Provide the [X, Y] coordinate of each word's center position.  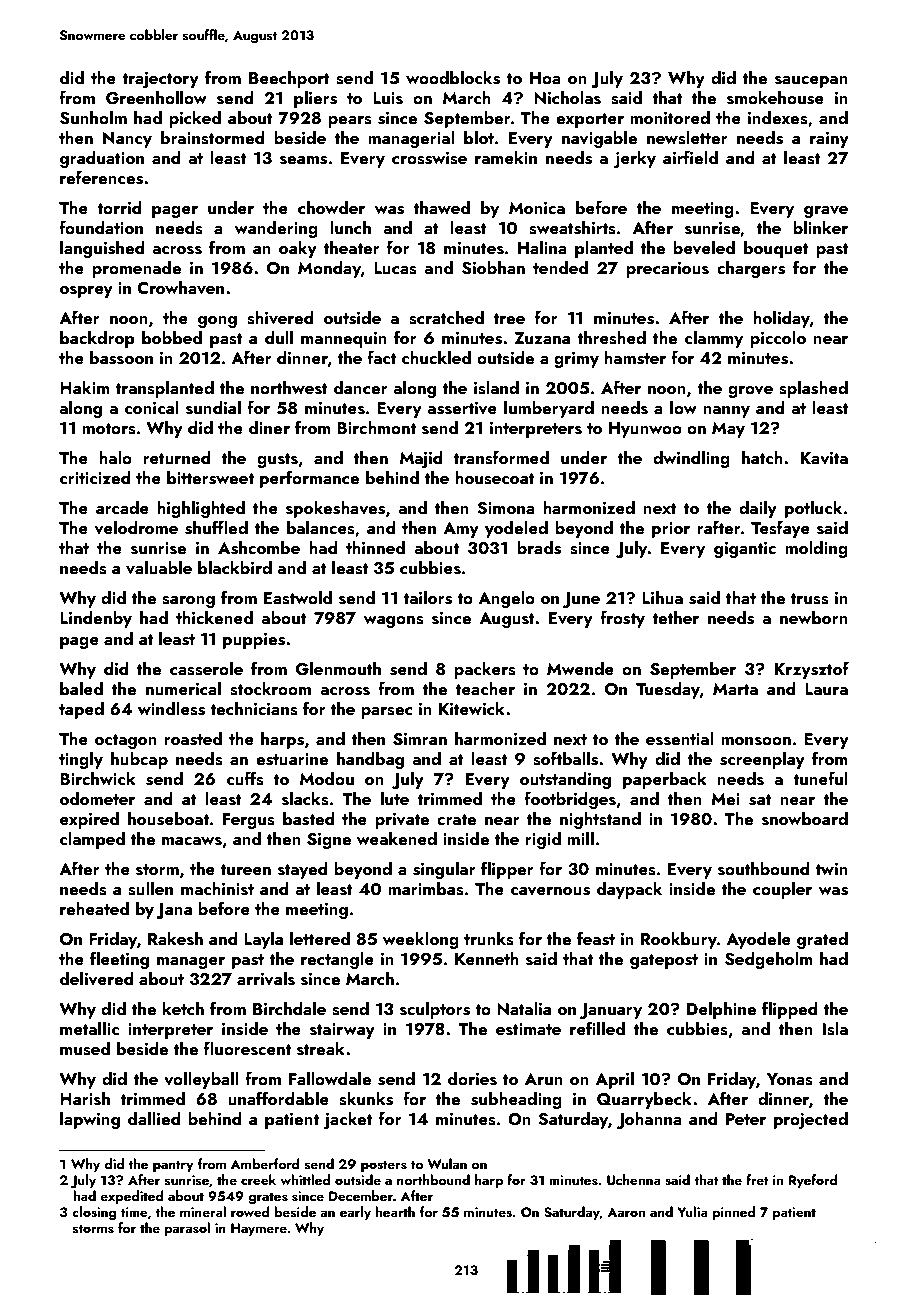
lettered [320, 938]
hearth [395, 1211]
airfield [690, 157]
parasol [187, 1229]
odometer [97, 798]
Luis [388, 98]
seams [303, 160]
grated [822, 940]
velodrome [136, 527]
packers [485, 670]
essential [680, 738]
